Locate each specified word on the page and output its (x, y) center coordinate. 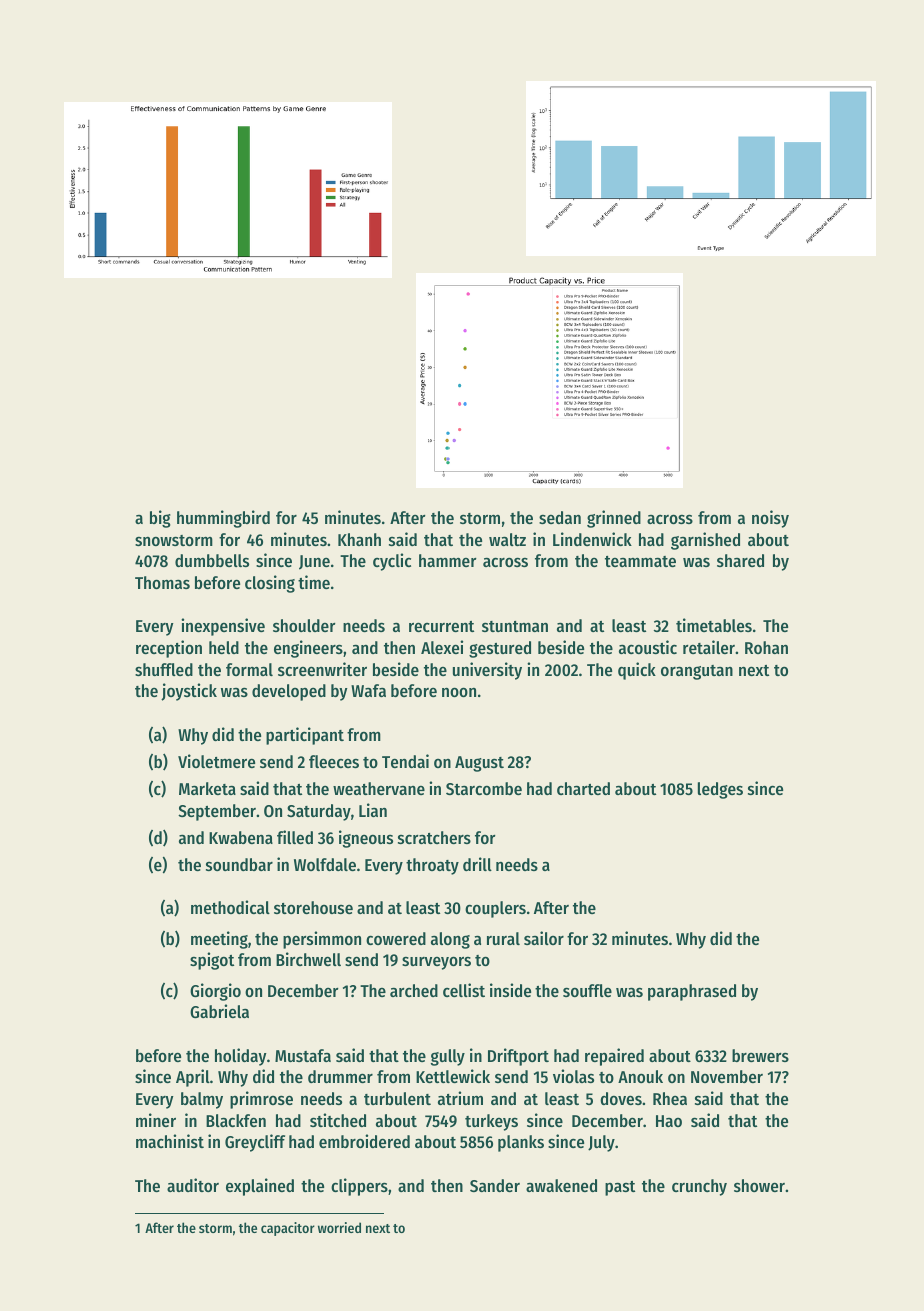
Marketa (207, 788)
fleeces (334, 761)
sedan (560, 517)
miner (156, 1120)
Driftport (518, 1057)
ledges (720, 790)
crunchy (699, 1187)
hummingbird (223, 519)
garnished (705, 541)
